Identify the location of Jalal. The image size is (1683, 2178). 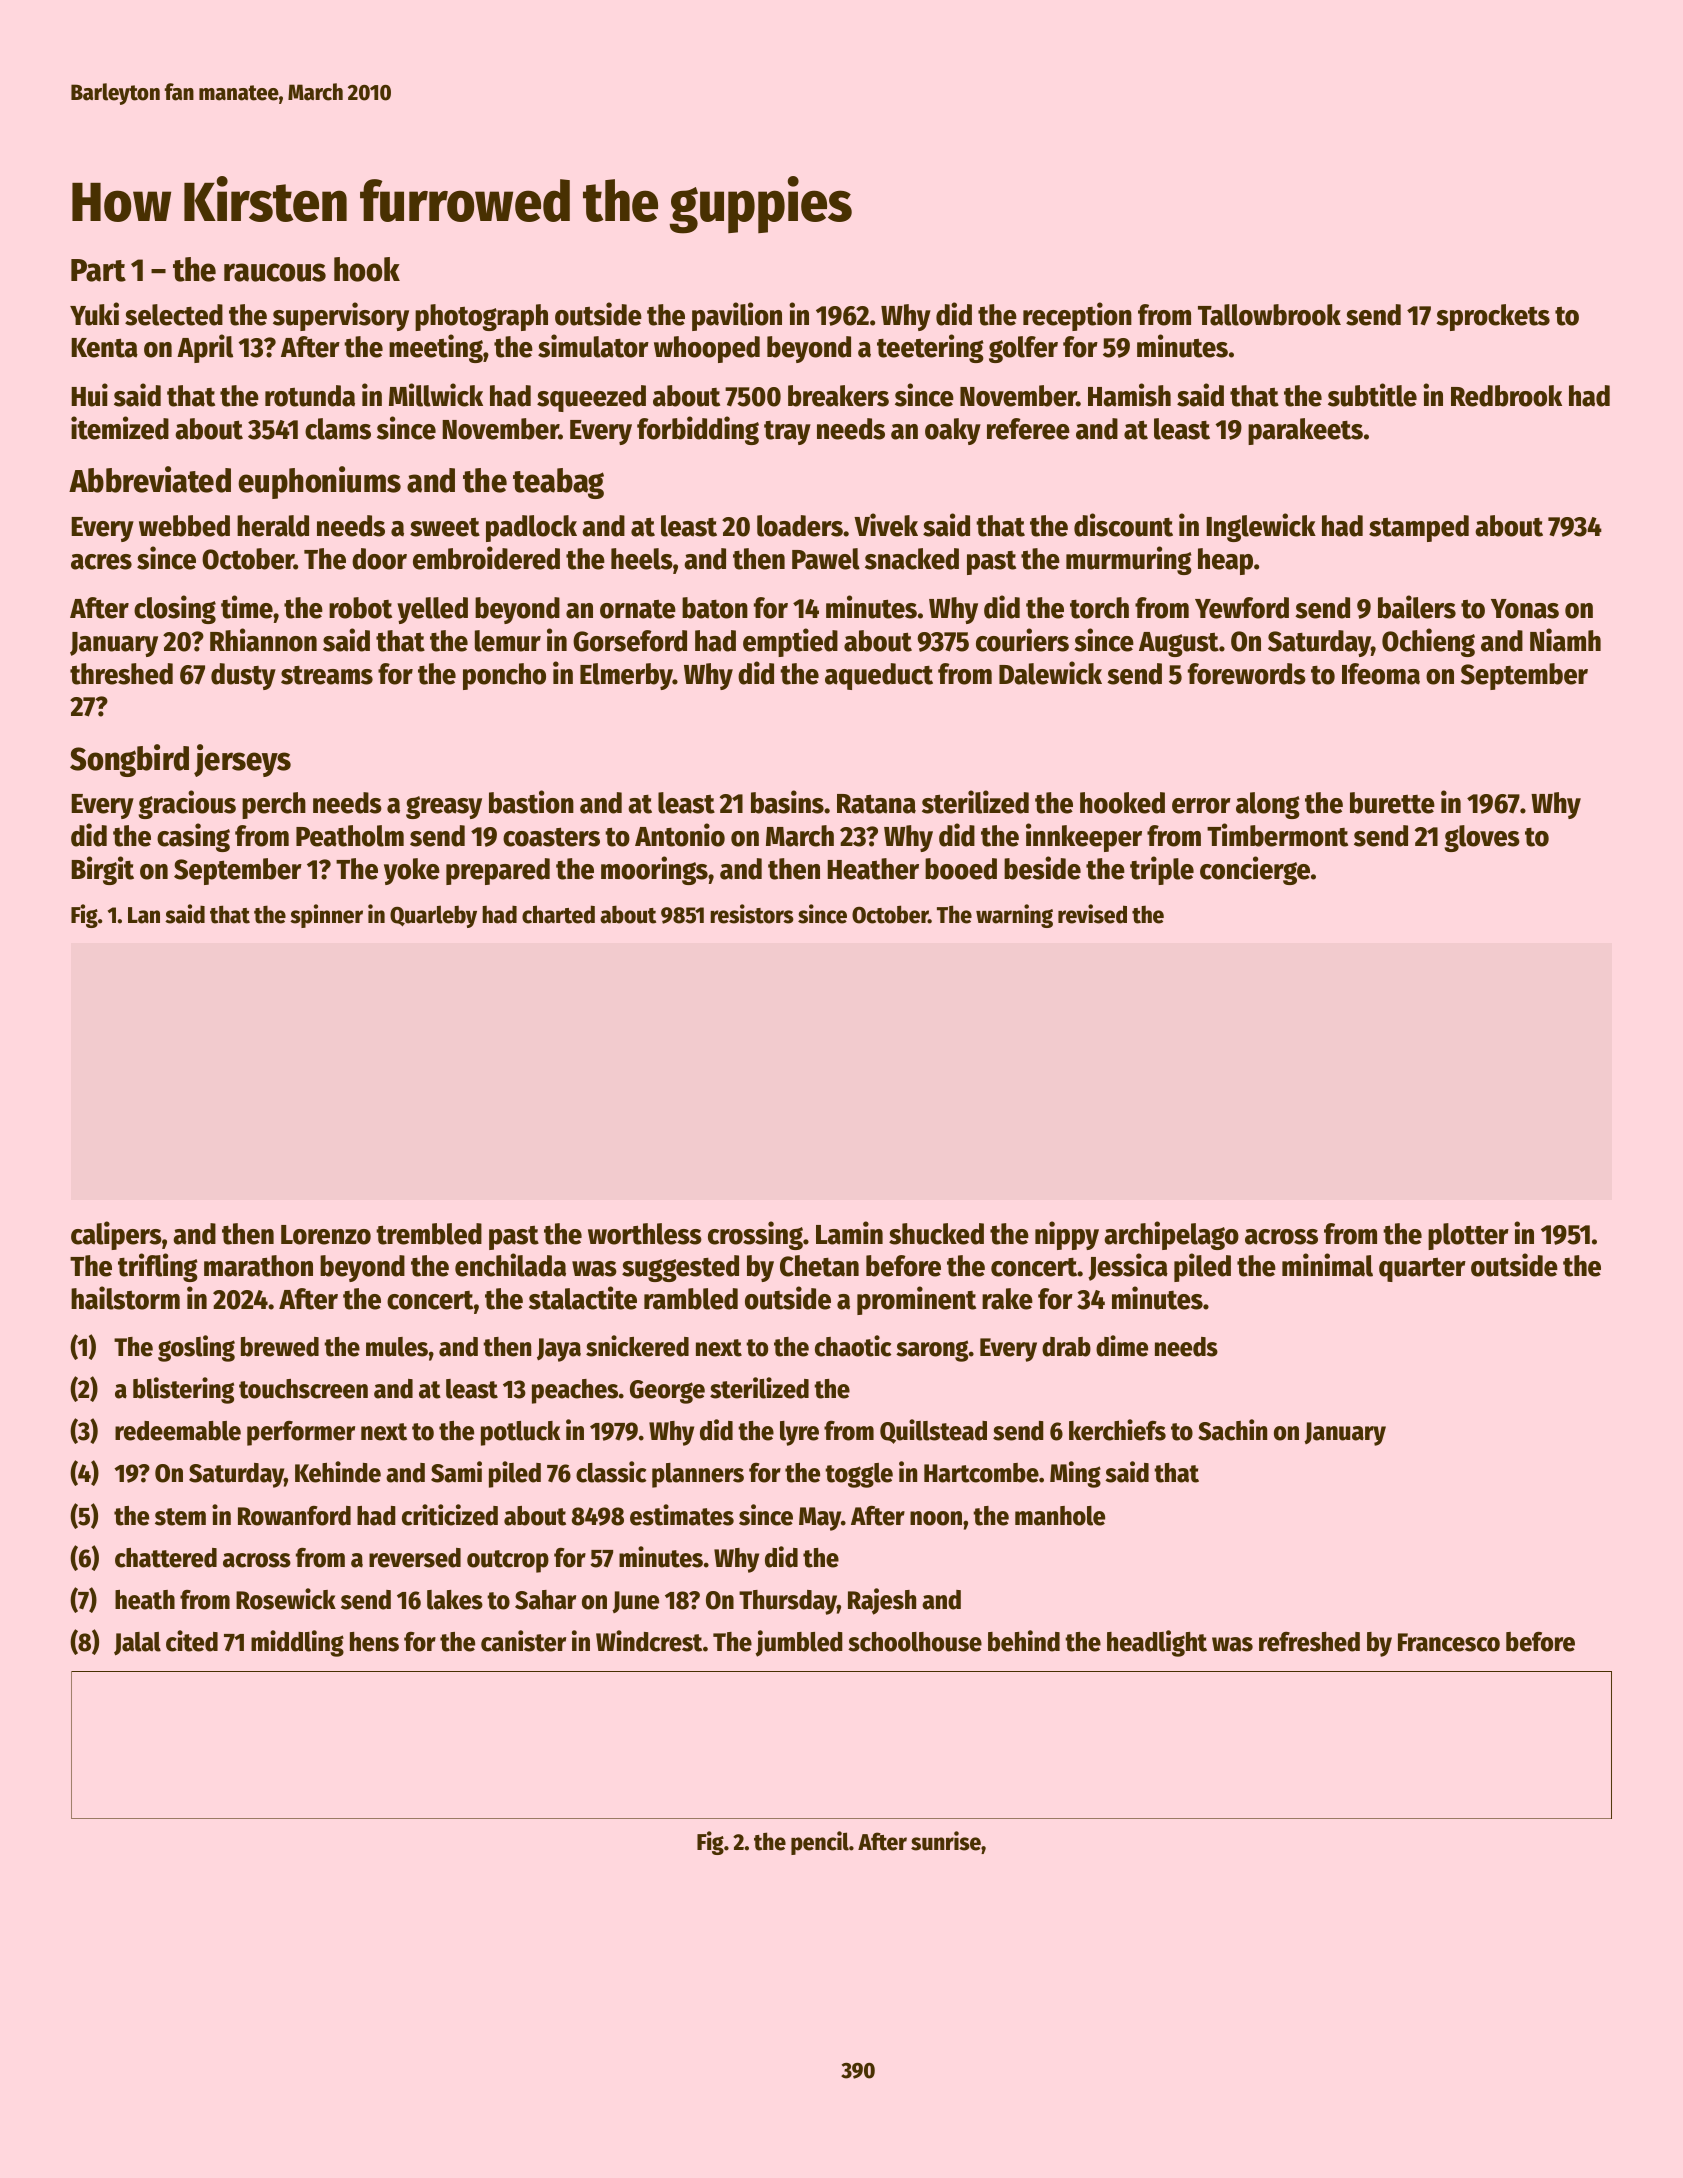
(137, 1644).
